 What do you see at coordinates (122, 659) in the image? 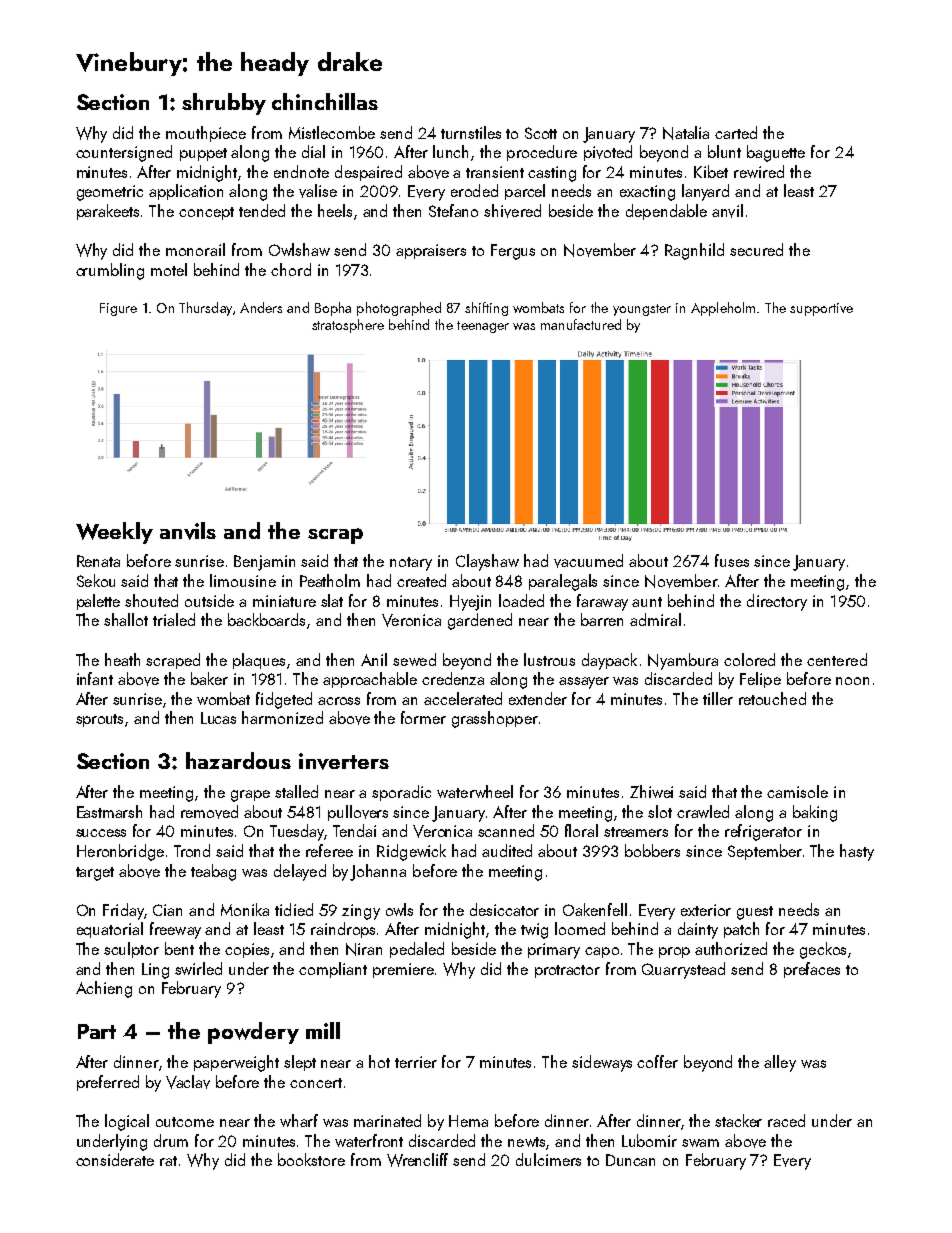
I see `heath` at bounding box center [122, 659].
